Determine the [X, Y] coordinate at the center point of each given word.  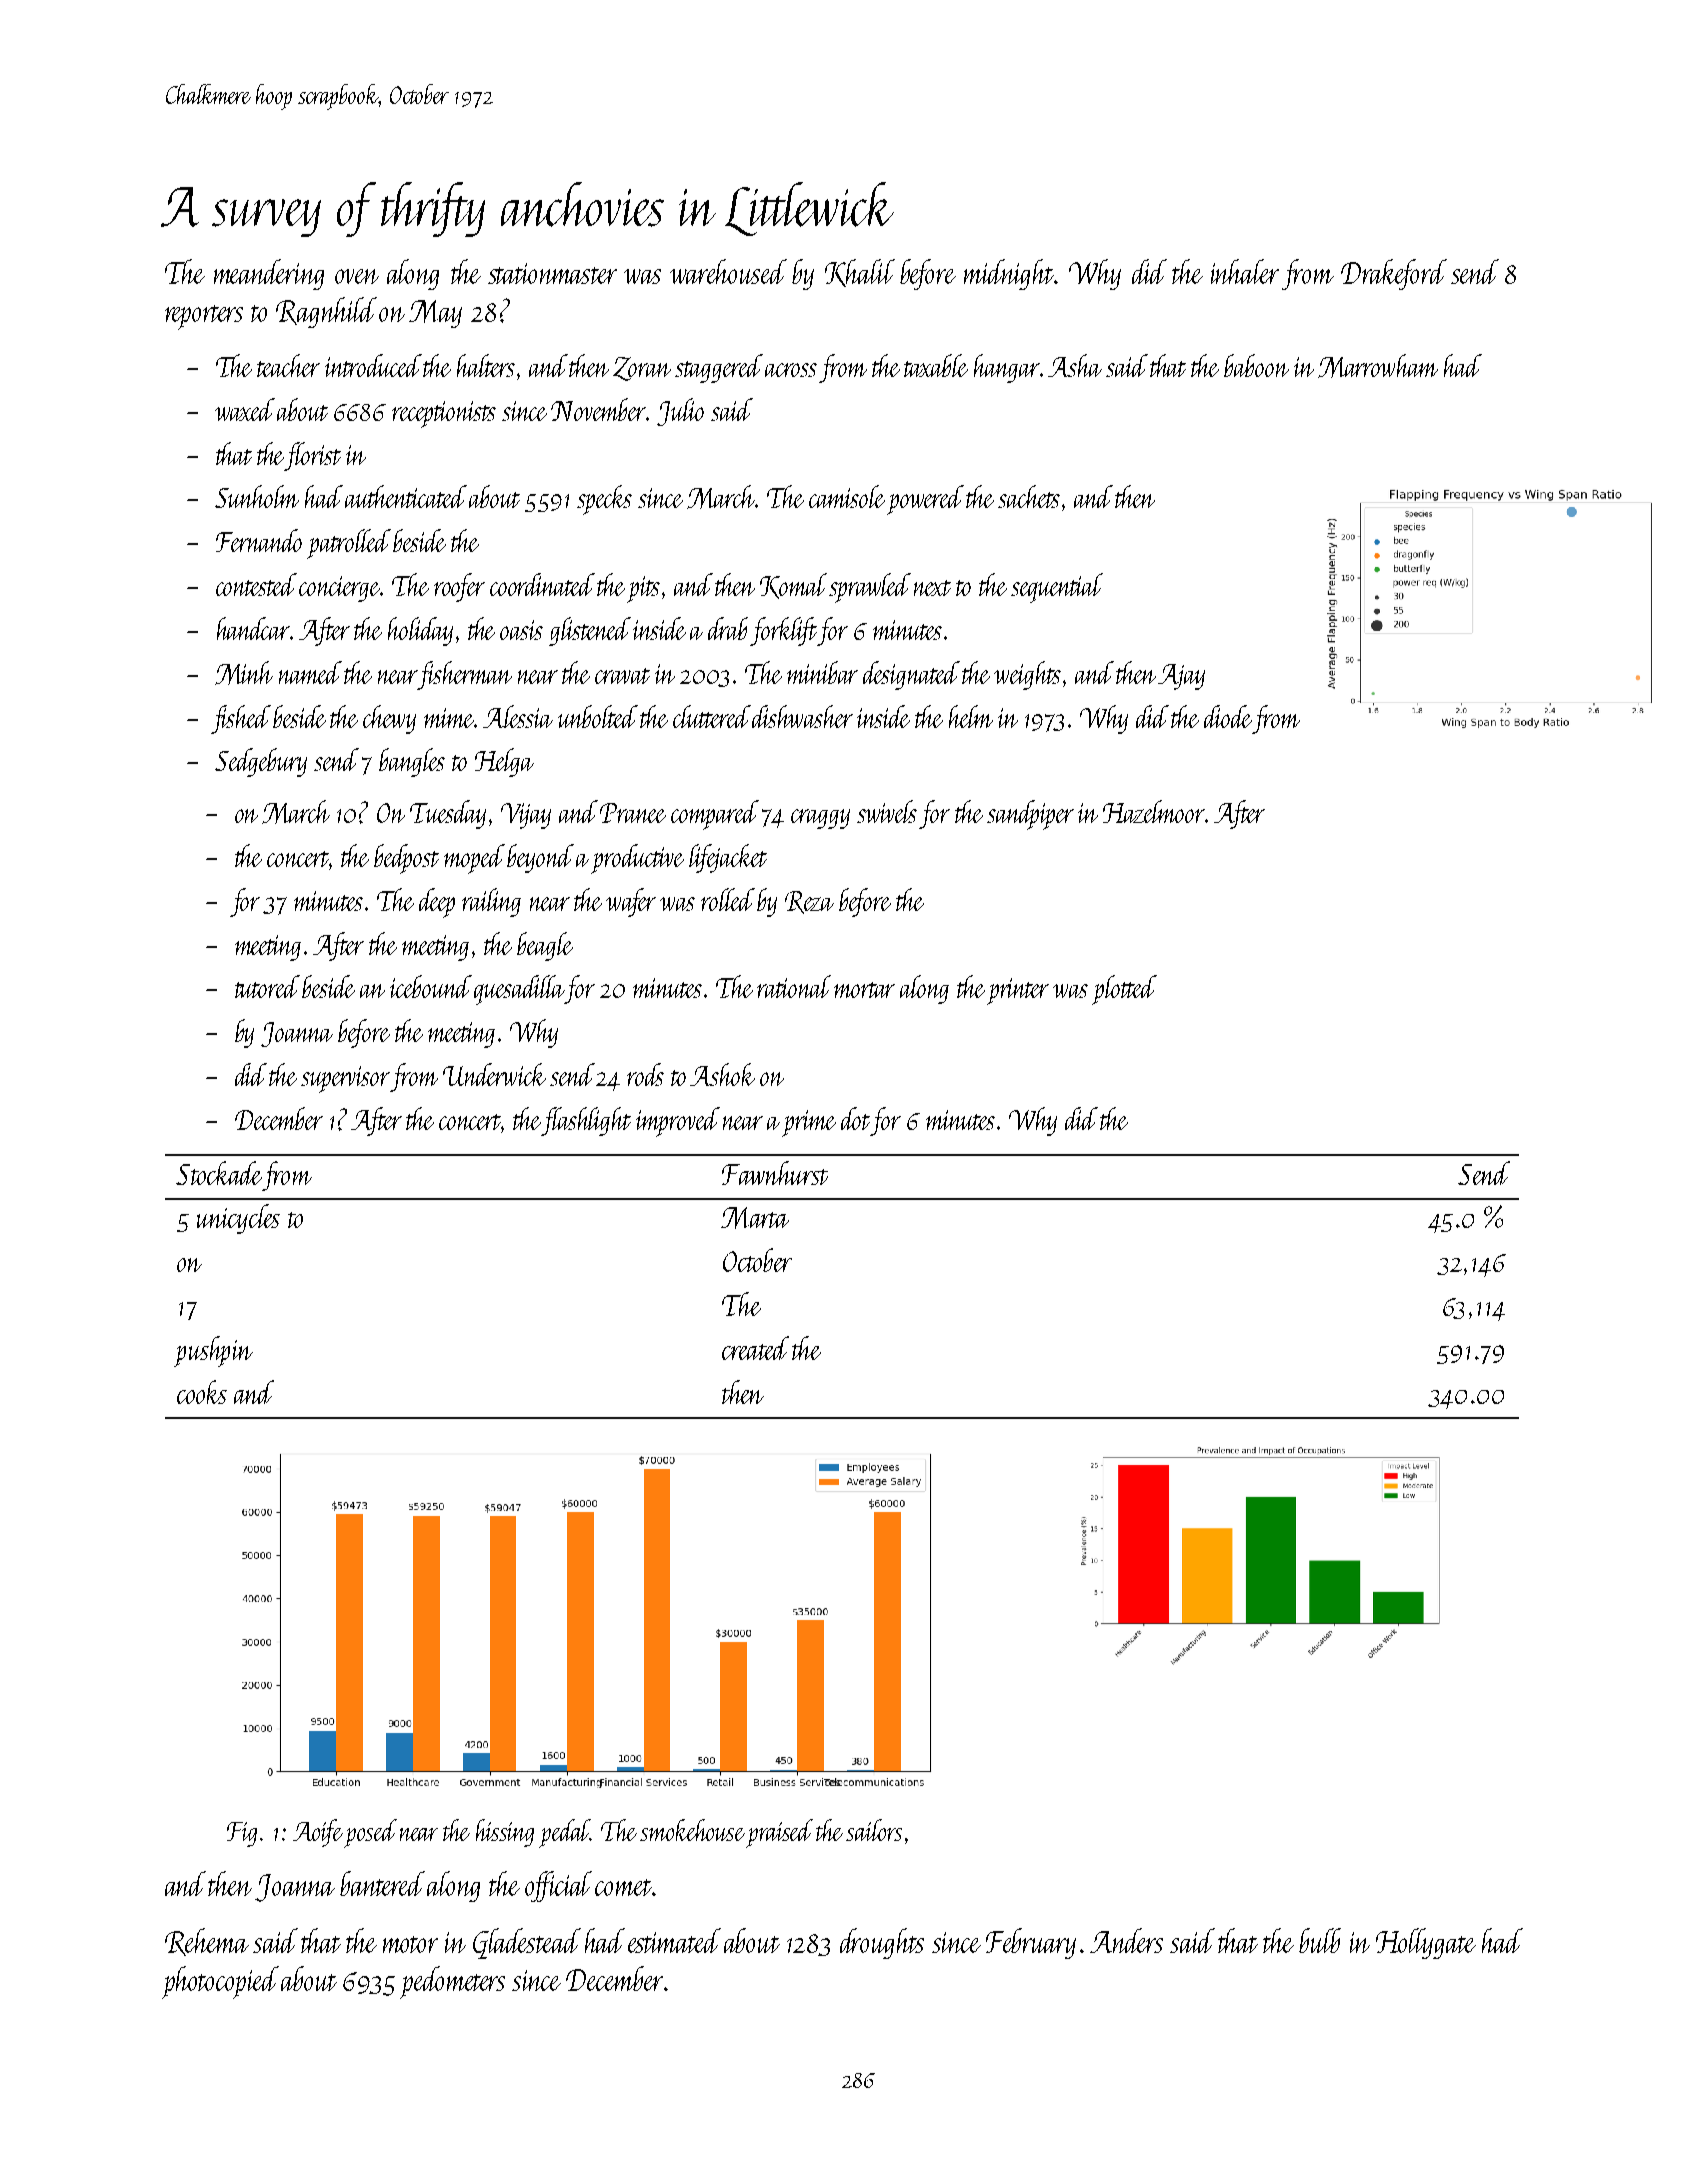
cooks [202, 1392]
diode [1228, 716]
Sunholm [257, 496]
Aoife [318, 1833]
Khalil [860, 273]
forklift [783, 631]
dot [855, 1118]
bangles [412, 762]
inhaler [1245, 271]
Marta [755, 1218]
